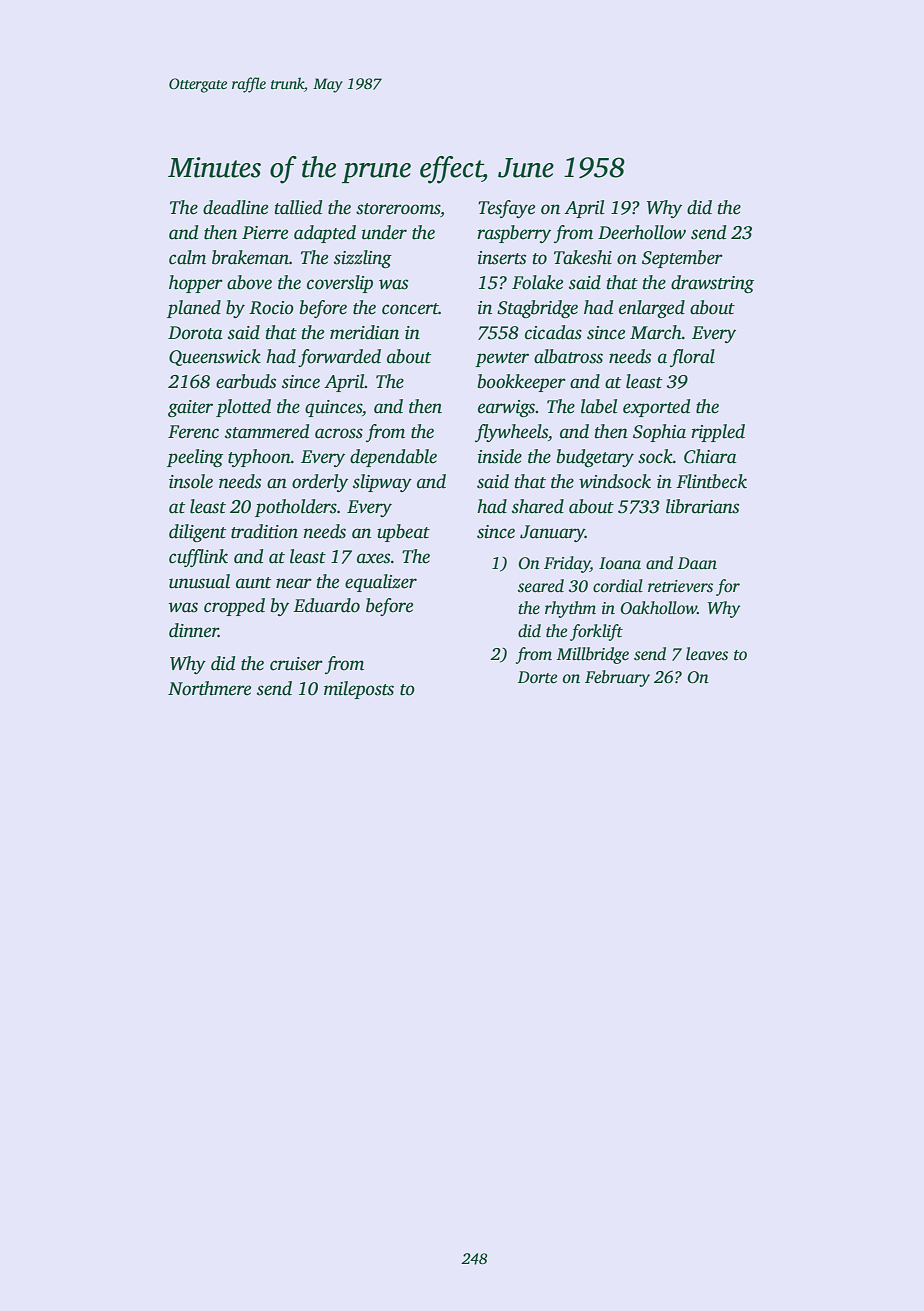  What do you see at coordinates (243, 408) in the document?
I see `plotted` at bounding box center [243, 408].
